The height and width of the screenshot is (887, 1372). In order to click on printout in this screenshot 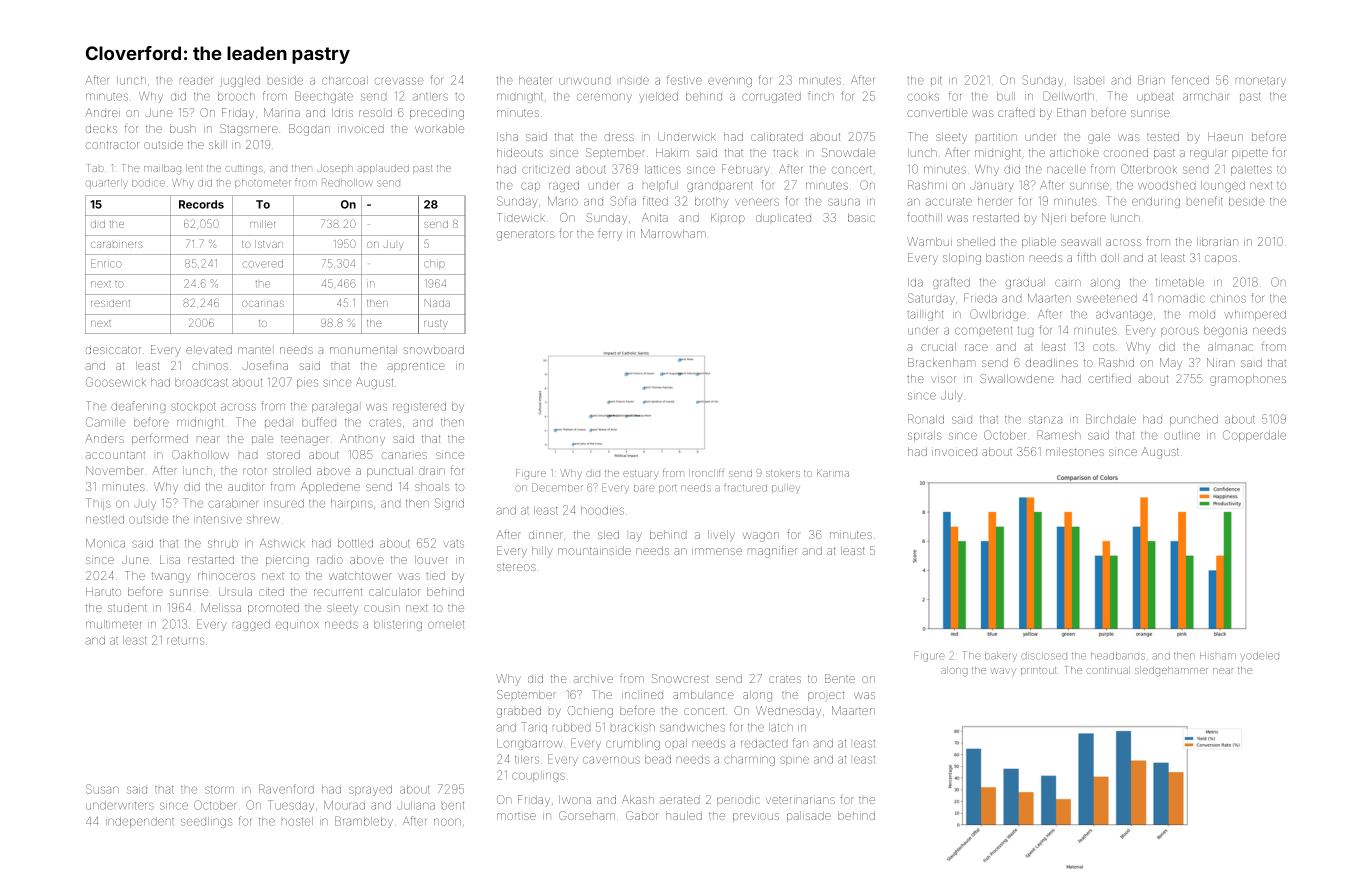, I will do `click(1038, 671)`.
